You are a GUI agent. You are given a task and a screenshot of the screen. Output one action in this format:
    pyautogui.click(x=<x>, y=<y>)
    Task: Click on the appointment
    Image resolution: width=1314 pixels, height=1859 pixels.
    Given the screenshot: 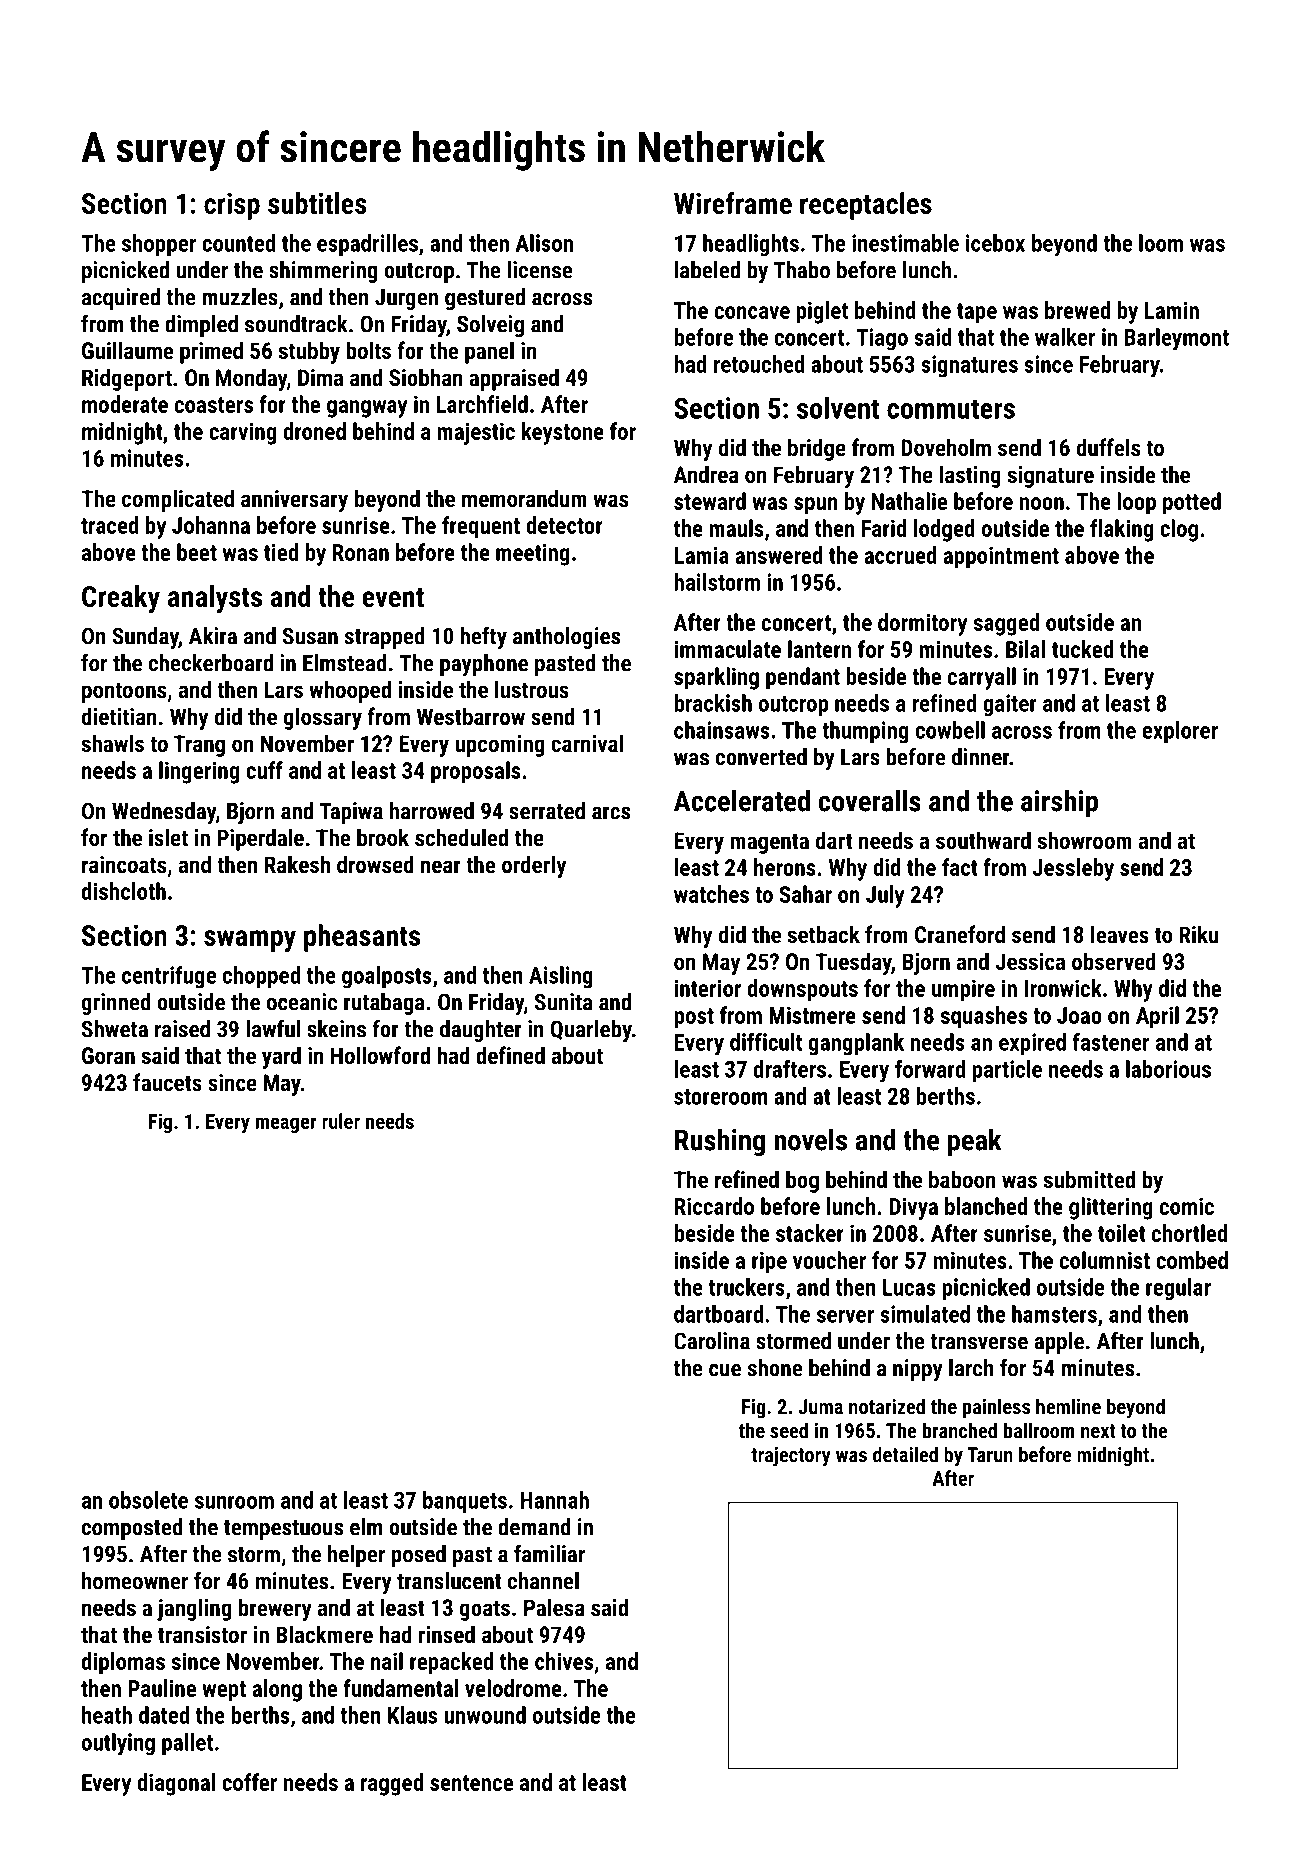 What is the action you would take?
    pyautogui.click(x=1001, y=557)
